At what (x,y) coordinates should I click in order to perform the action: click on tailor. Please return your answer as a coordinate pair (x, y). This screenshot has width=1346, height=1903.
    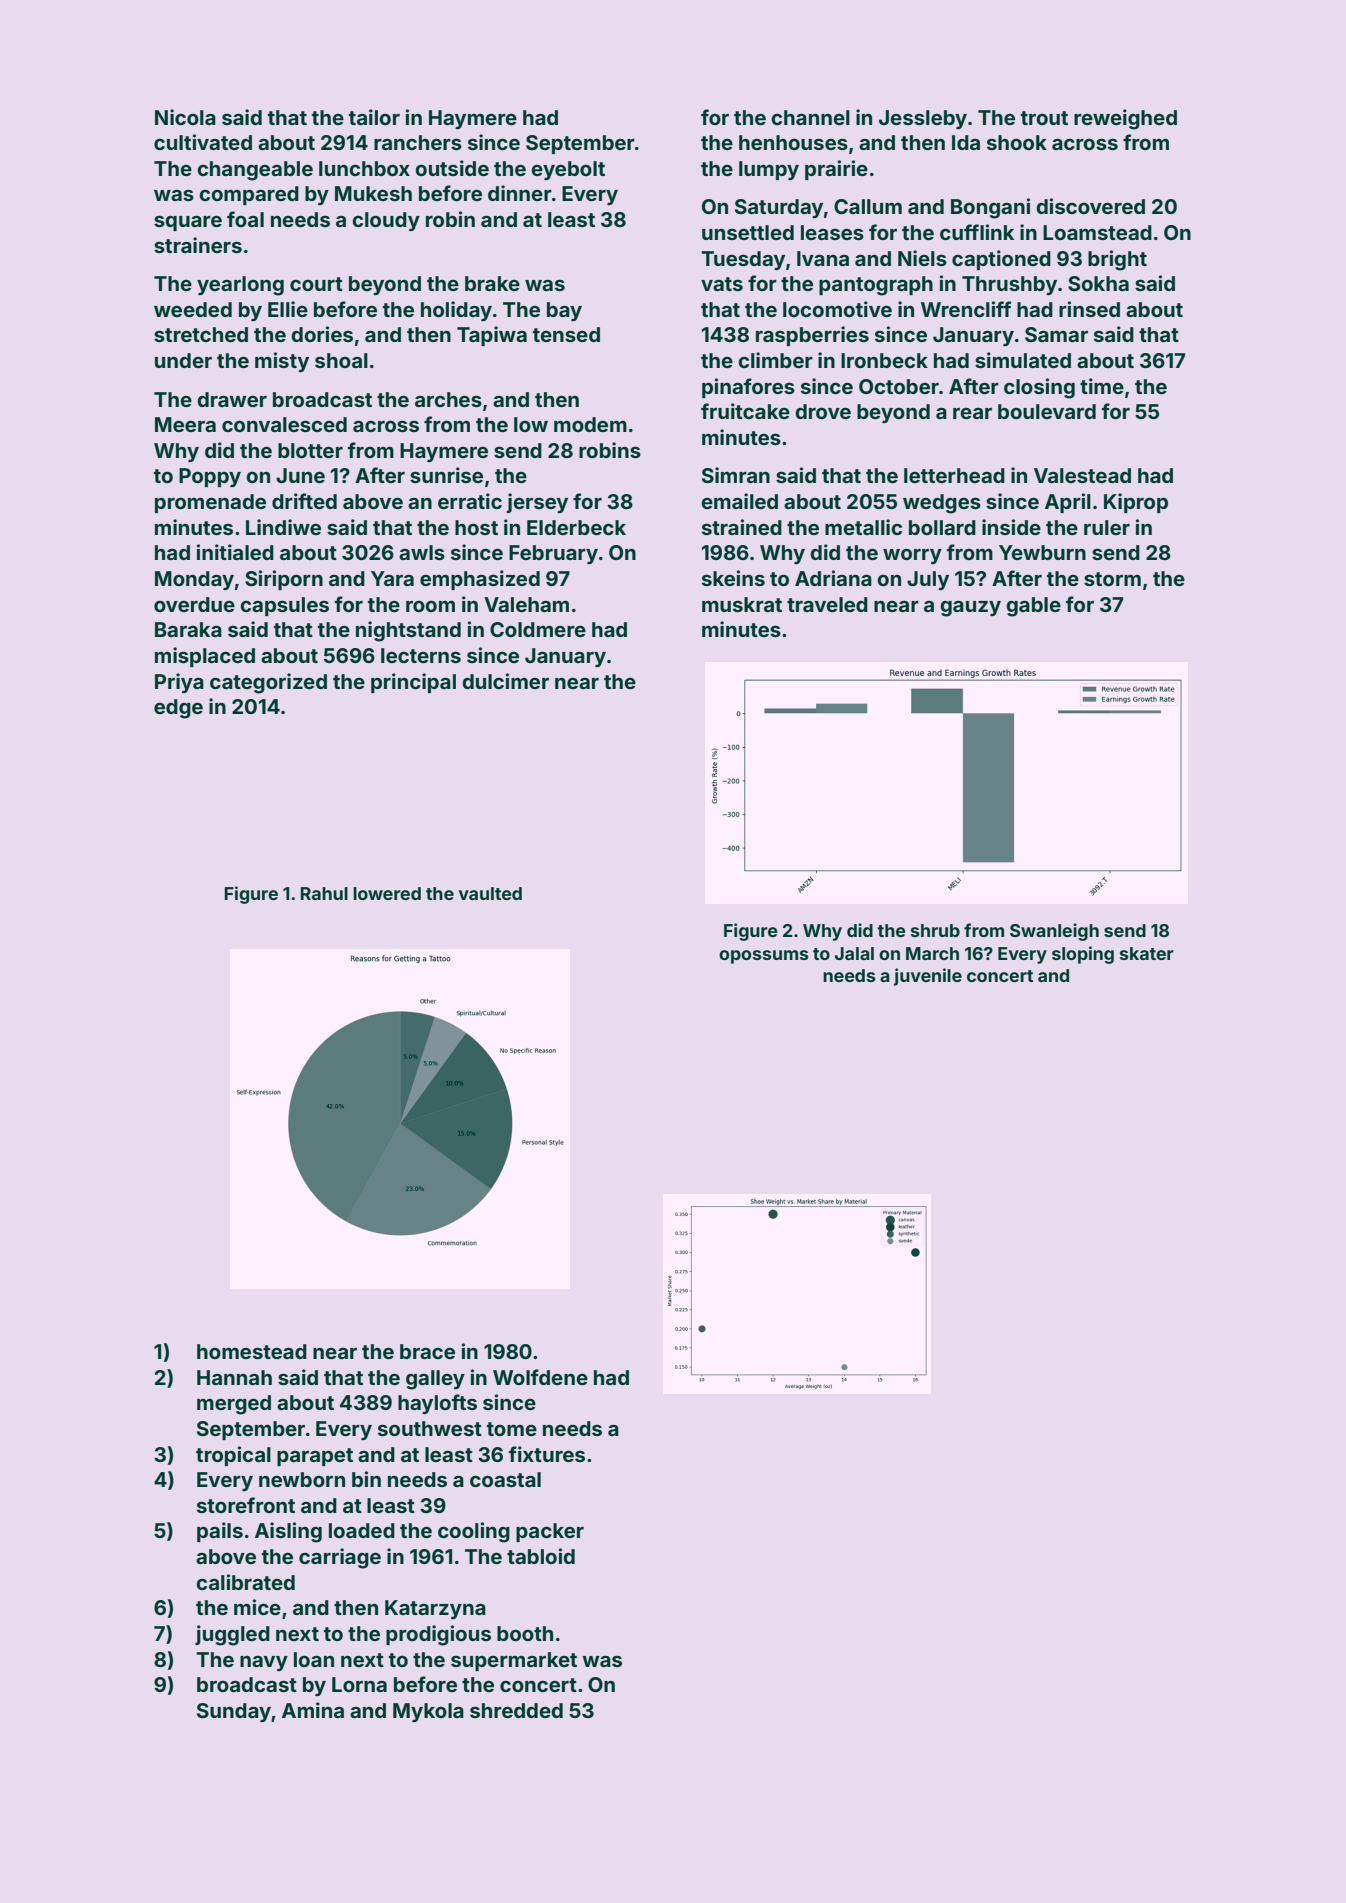
    Looking at the image, I should click on (374, 117).
